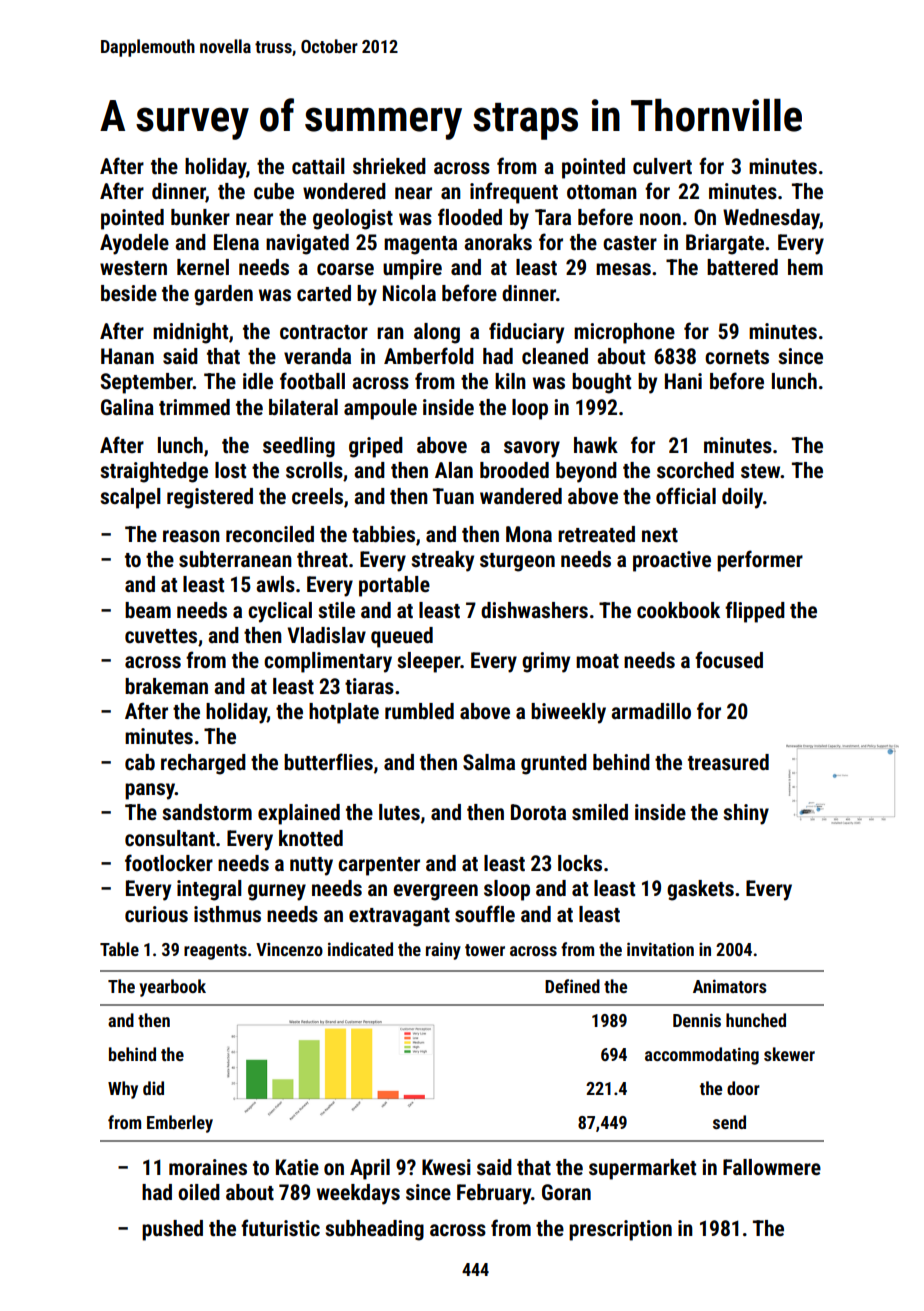  I want to click on cattail, so click(318, 166).
